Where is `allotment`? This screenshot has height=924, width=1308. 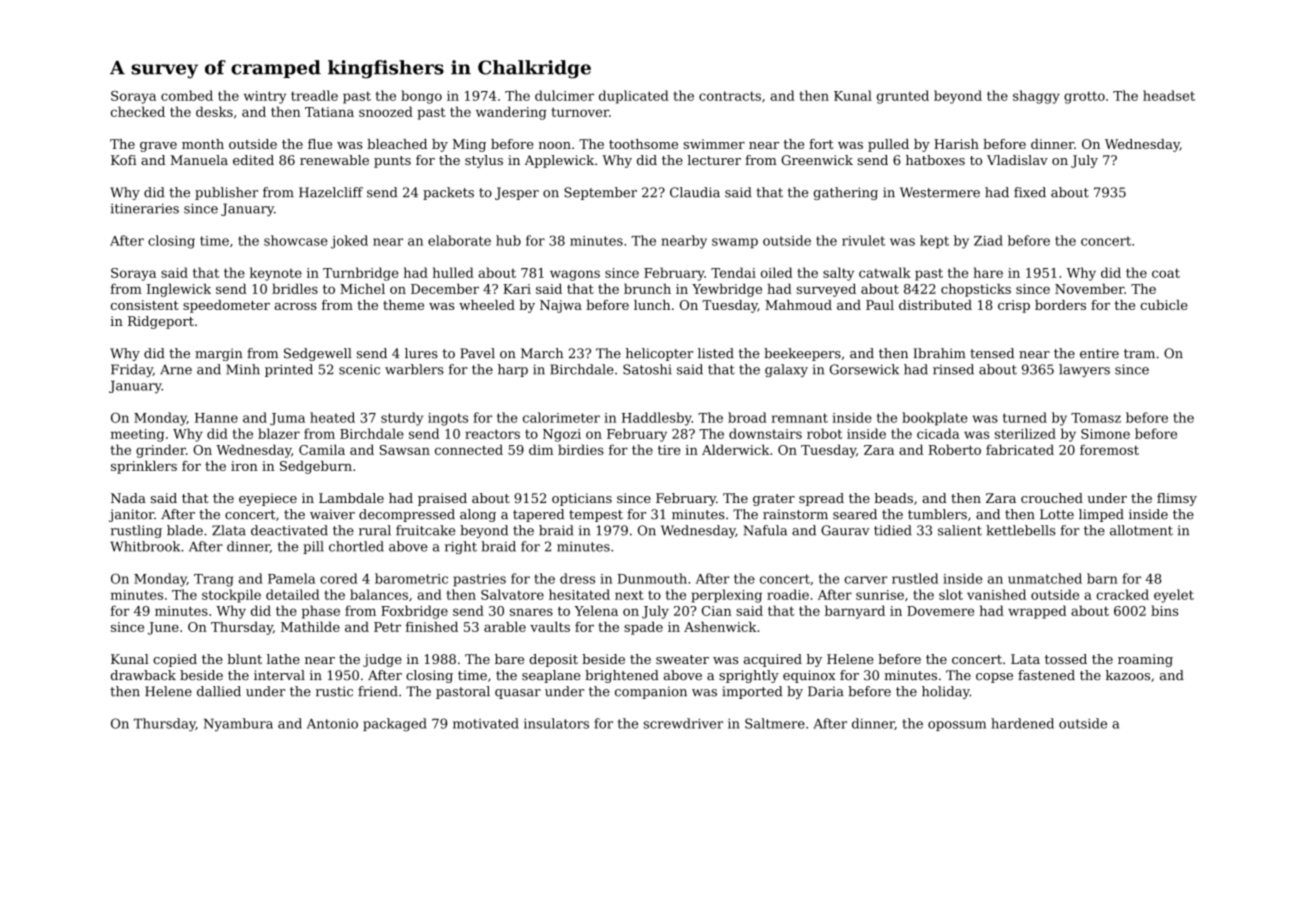
allotment is located at coordinates (1141, 530).
